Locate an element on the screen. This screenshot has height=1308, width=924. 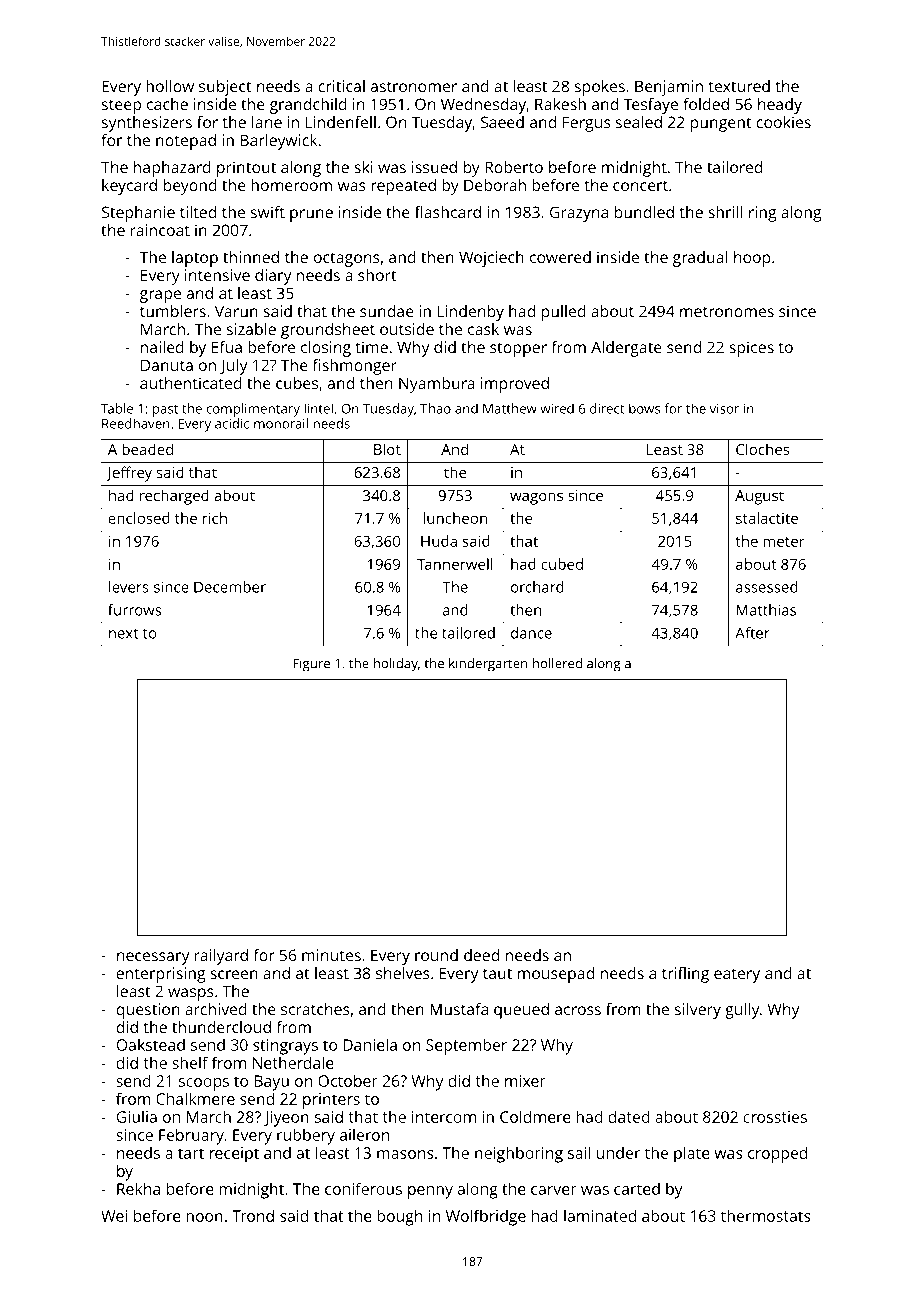
kindergarten is located at coordinates (488, 665).
